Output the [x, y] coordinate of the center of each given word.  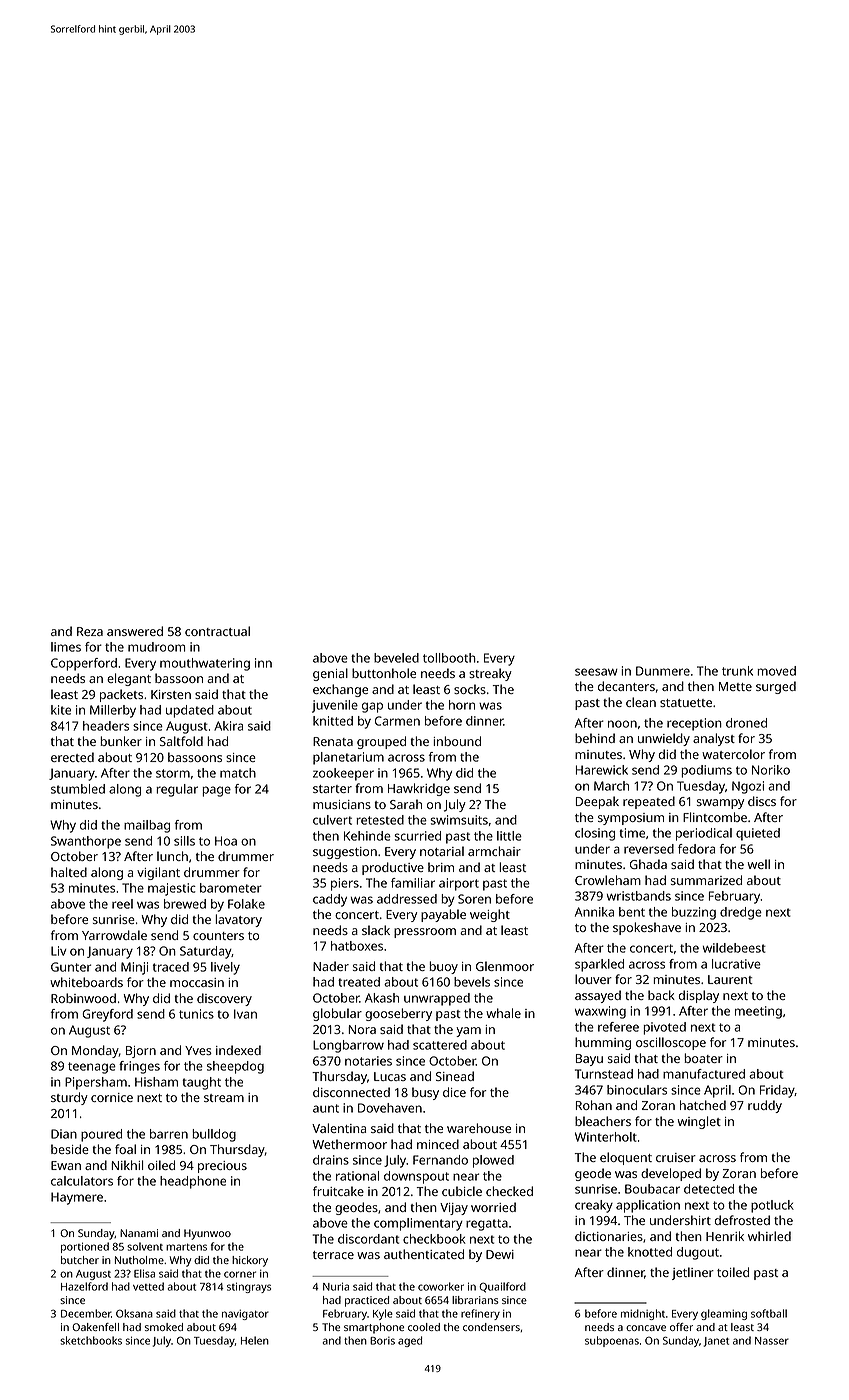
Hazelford [84, 1286]
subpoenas [612, 1341]
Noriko [771, 770]
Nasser [772, 1341]
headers [106, 726]
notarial [442, 851]
